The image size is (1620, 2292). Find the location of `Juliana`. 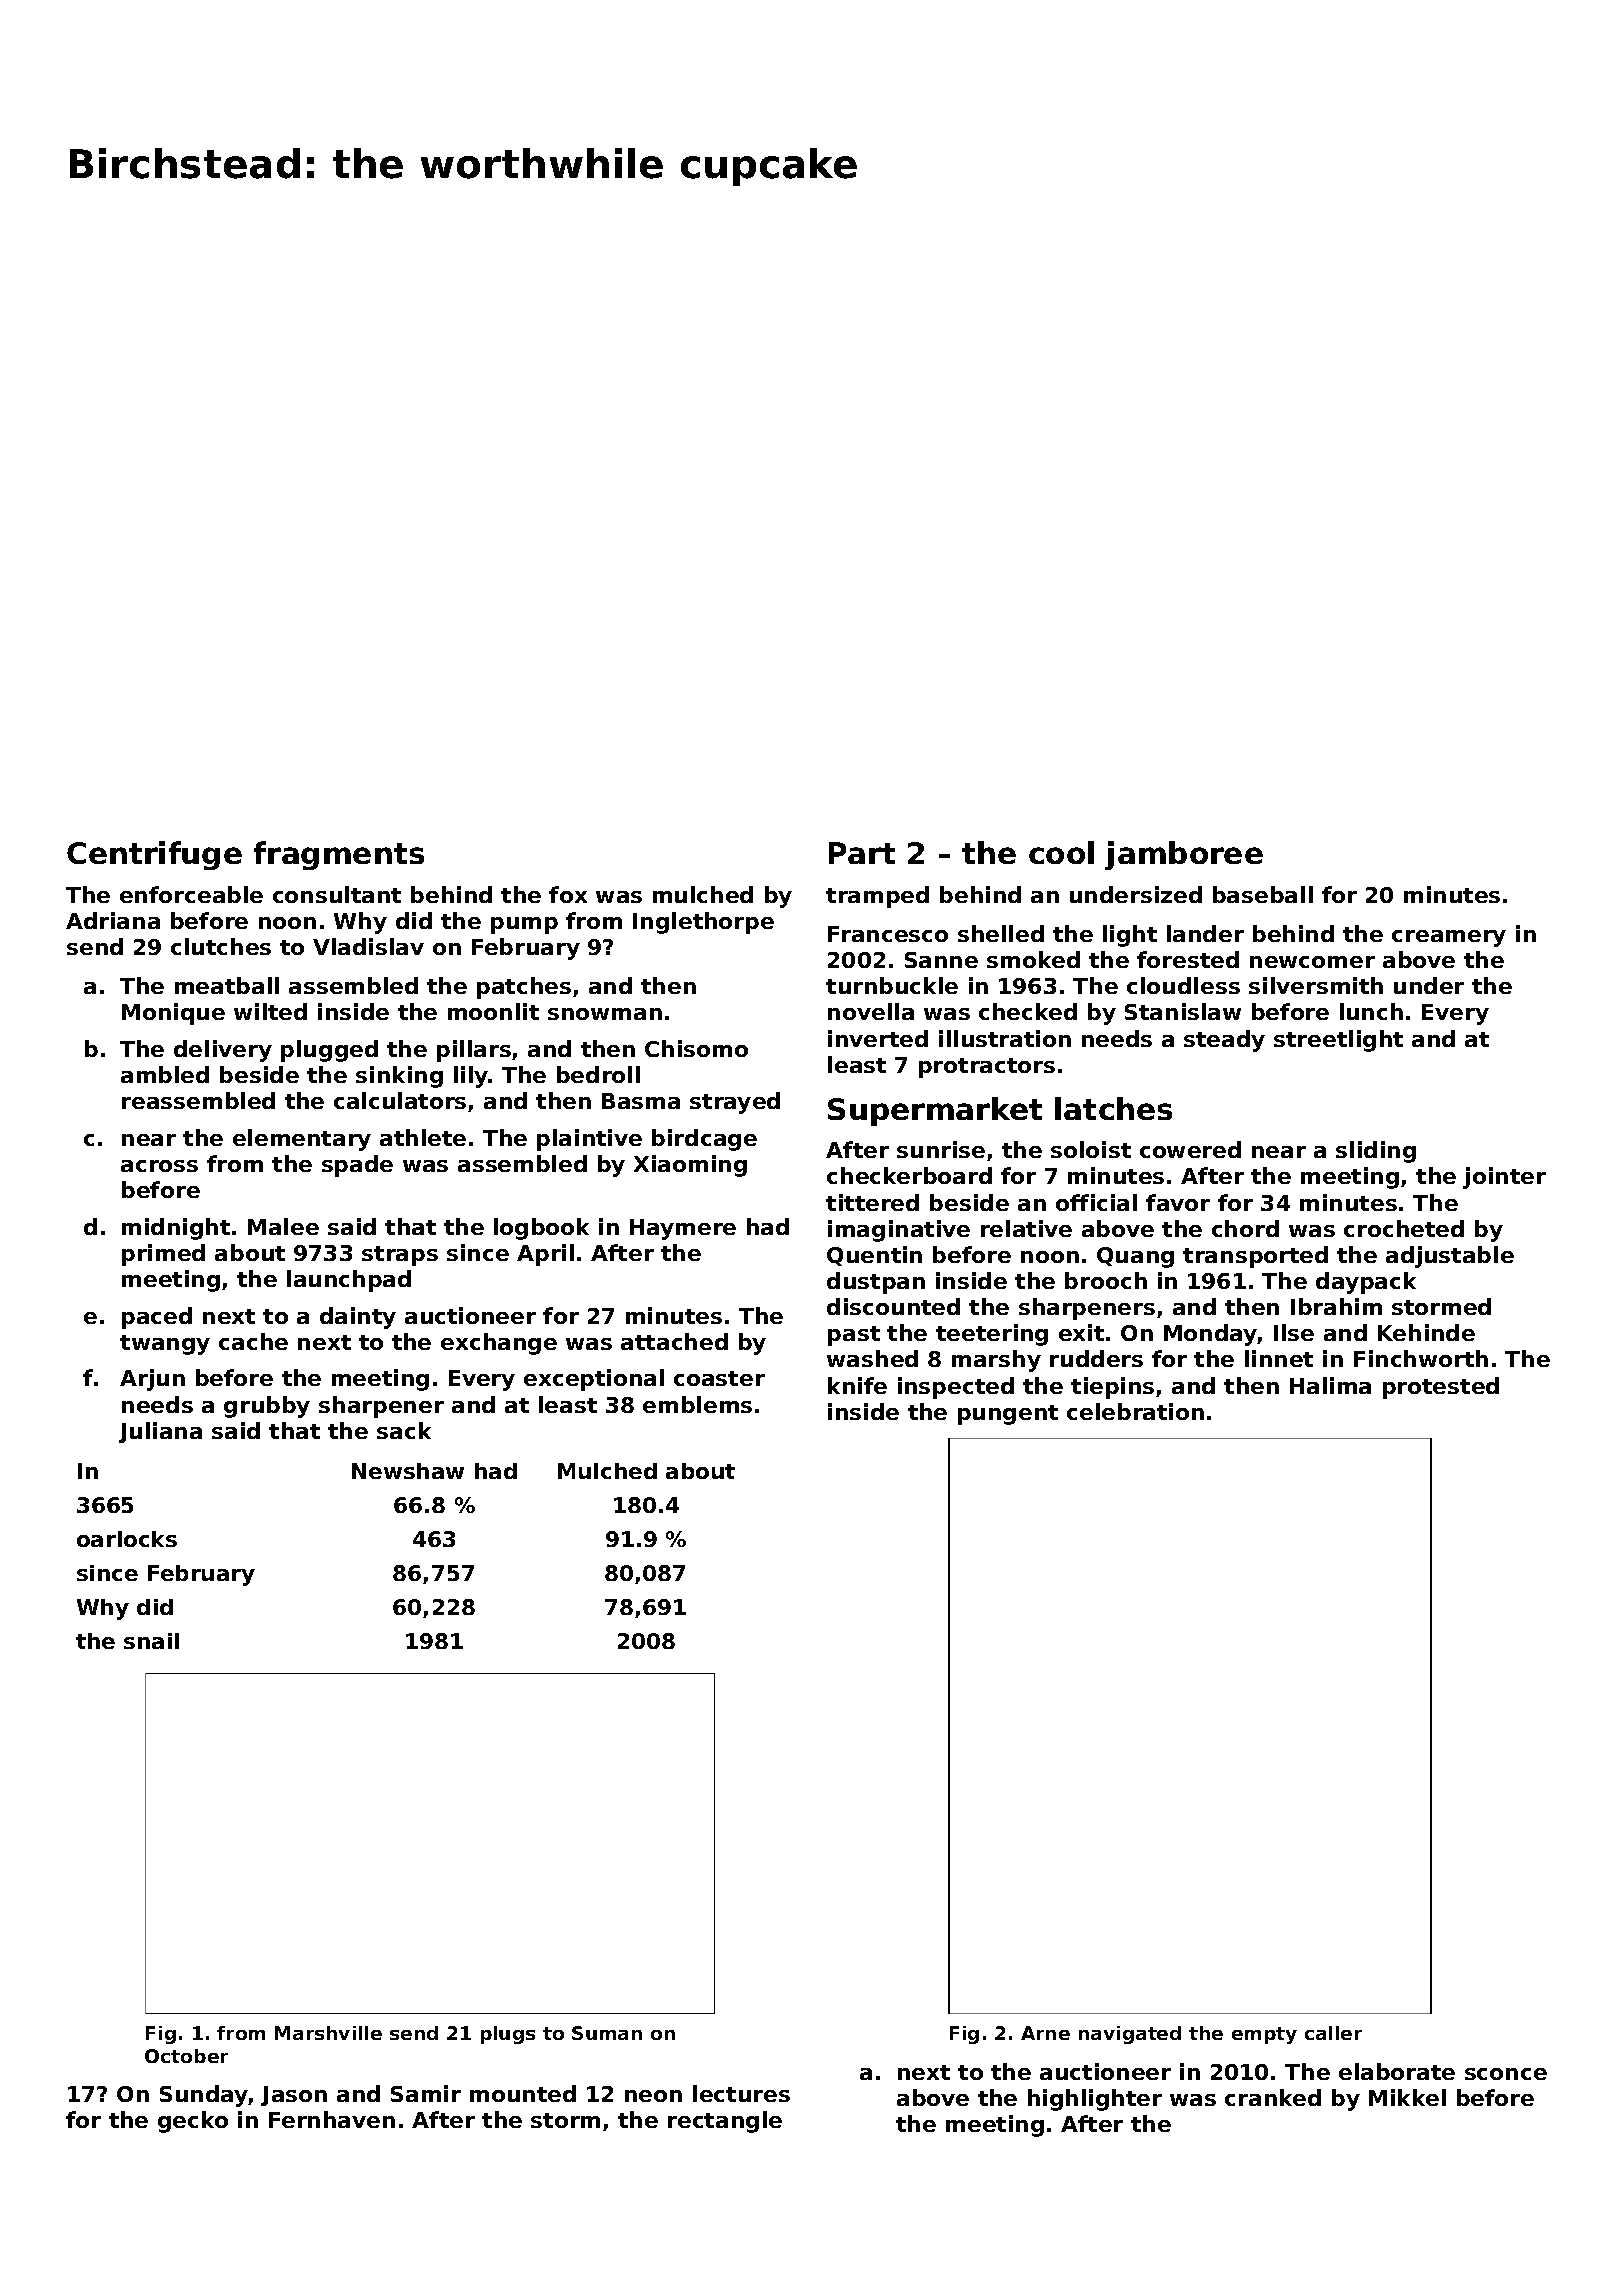

Juliana is located at coordinates (160, 1432).
